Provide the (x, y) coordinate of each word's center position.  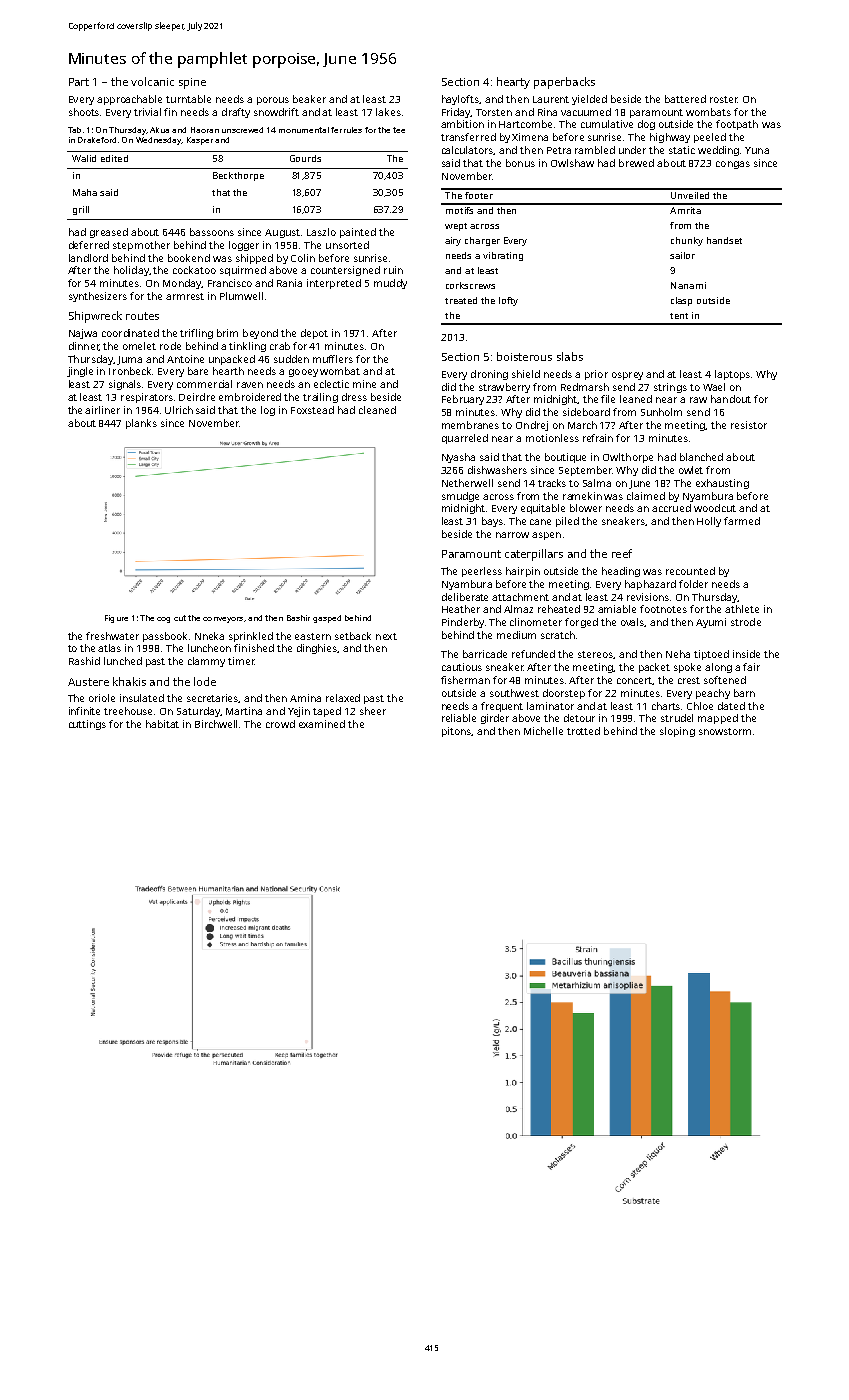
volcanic (152, 81)
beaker (309, 99)
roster (723, 99)
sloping (677, 732)
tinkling (247, 347)
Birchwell (216, 724)
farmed (742, 521)
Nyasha (458, 458)
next (386, 636)
